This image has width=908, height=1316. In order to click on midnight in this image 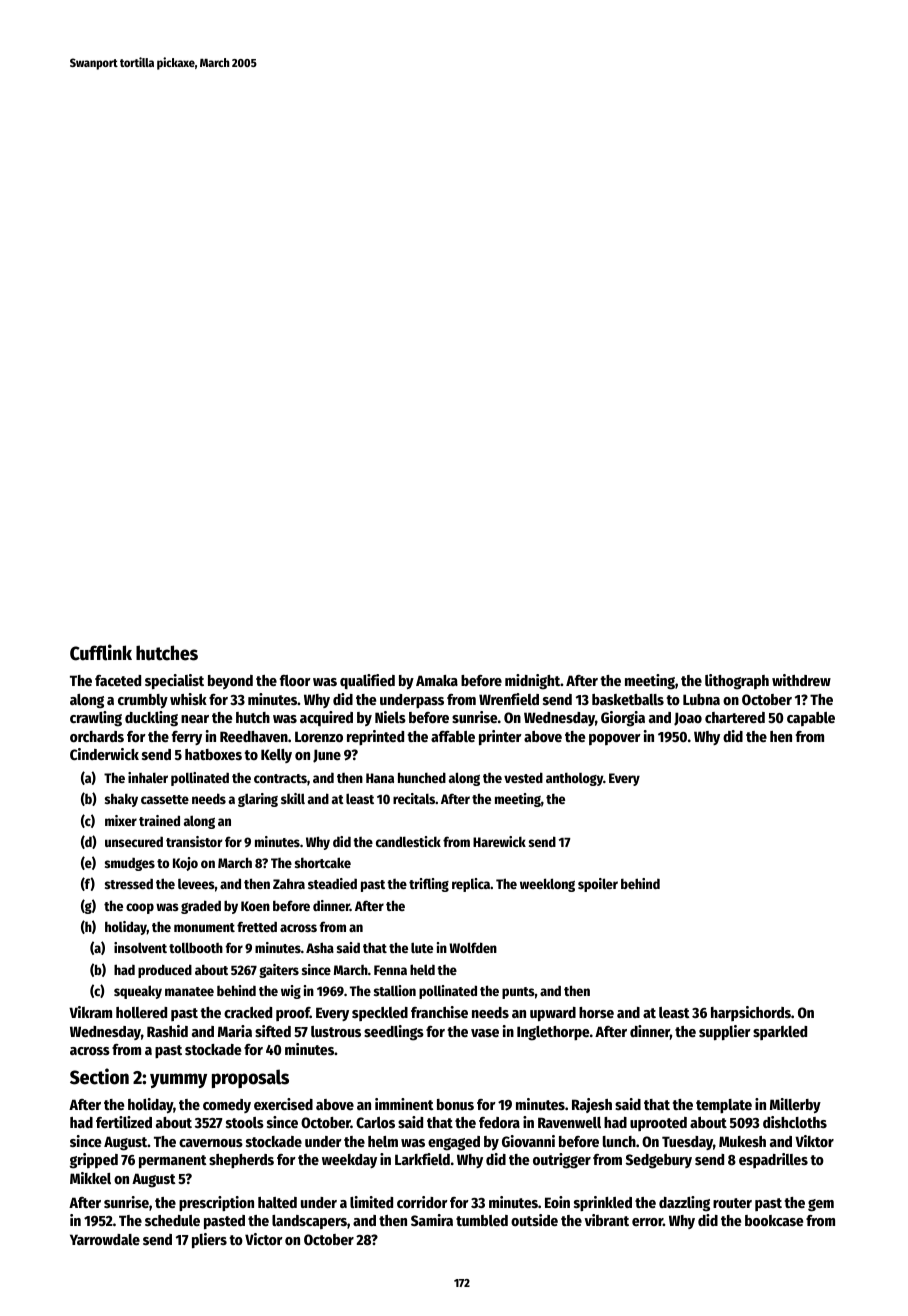, I will do `click(533, 682)`.
